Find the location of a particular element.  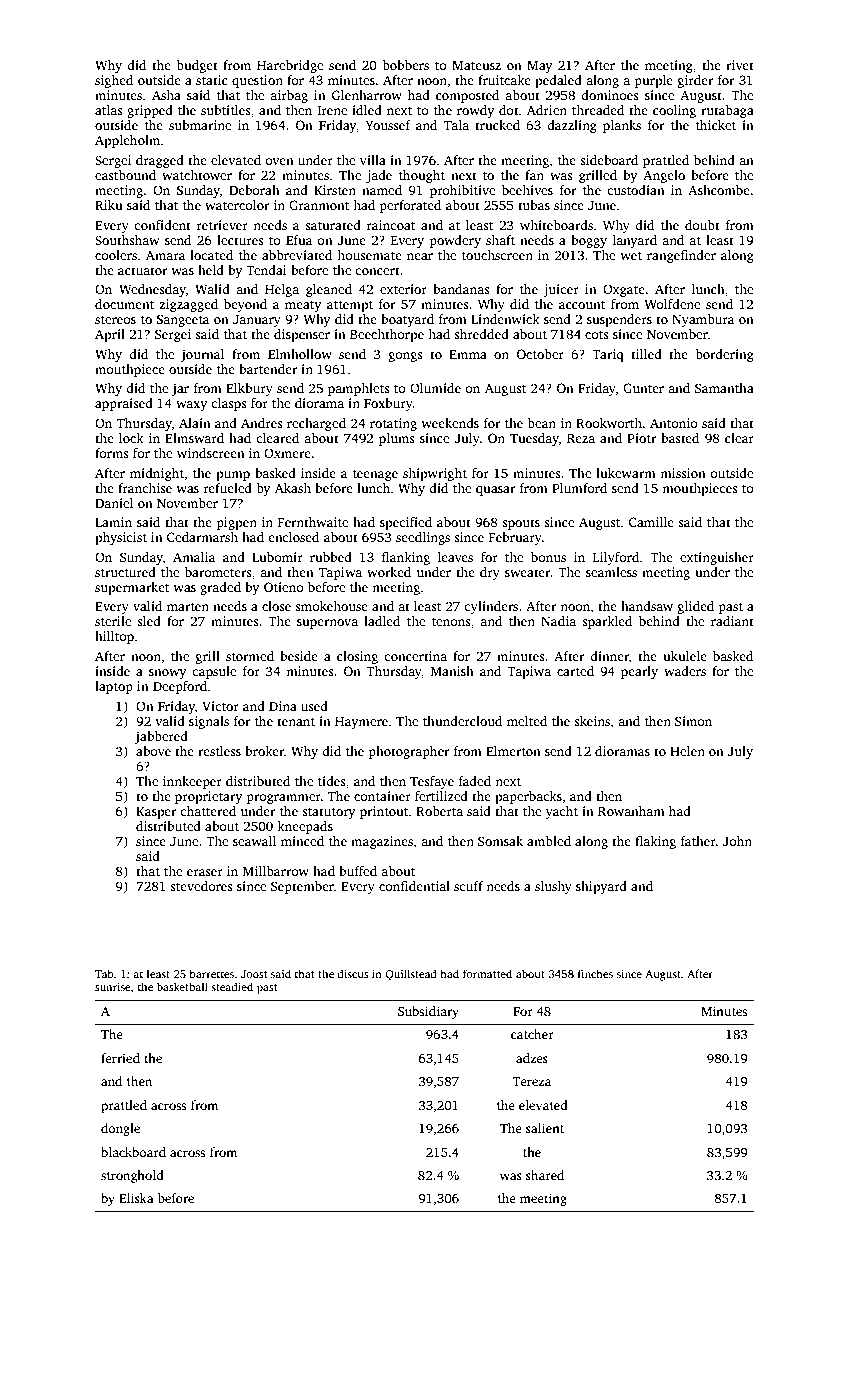

Gunter is located at coordinates (643, 388).
